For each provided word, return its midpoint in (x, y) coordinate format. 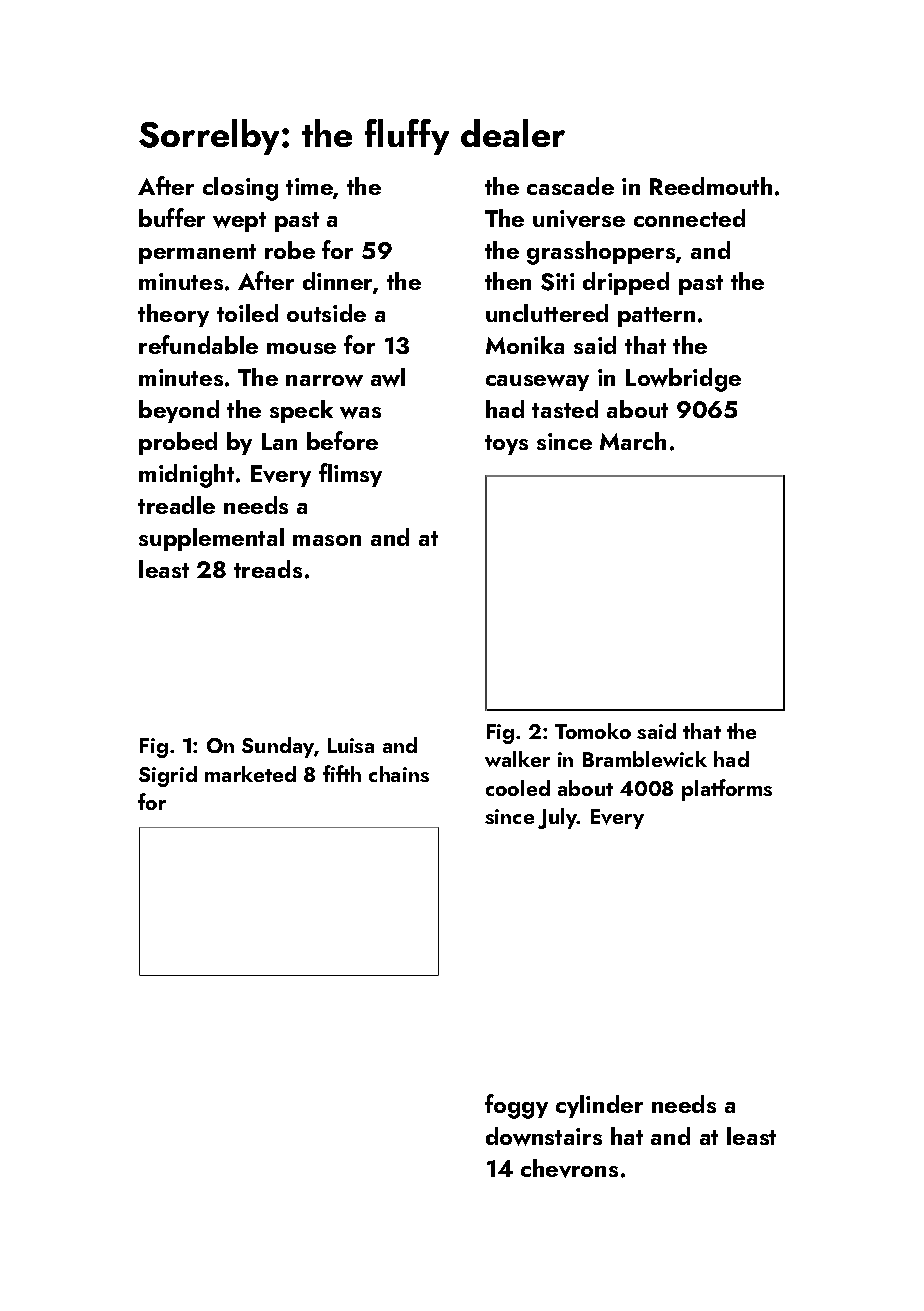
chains (399, 774)
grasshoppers (601, 253)
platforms (727, 790)
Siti (557, 282)
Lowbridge (683, 380)
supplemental (211, 539)
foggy (516, 1106)
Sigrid (168, 776)
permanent (197, 254)
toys (506, 445)
